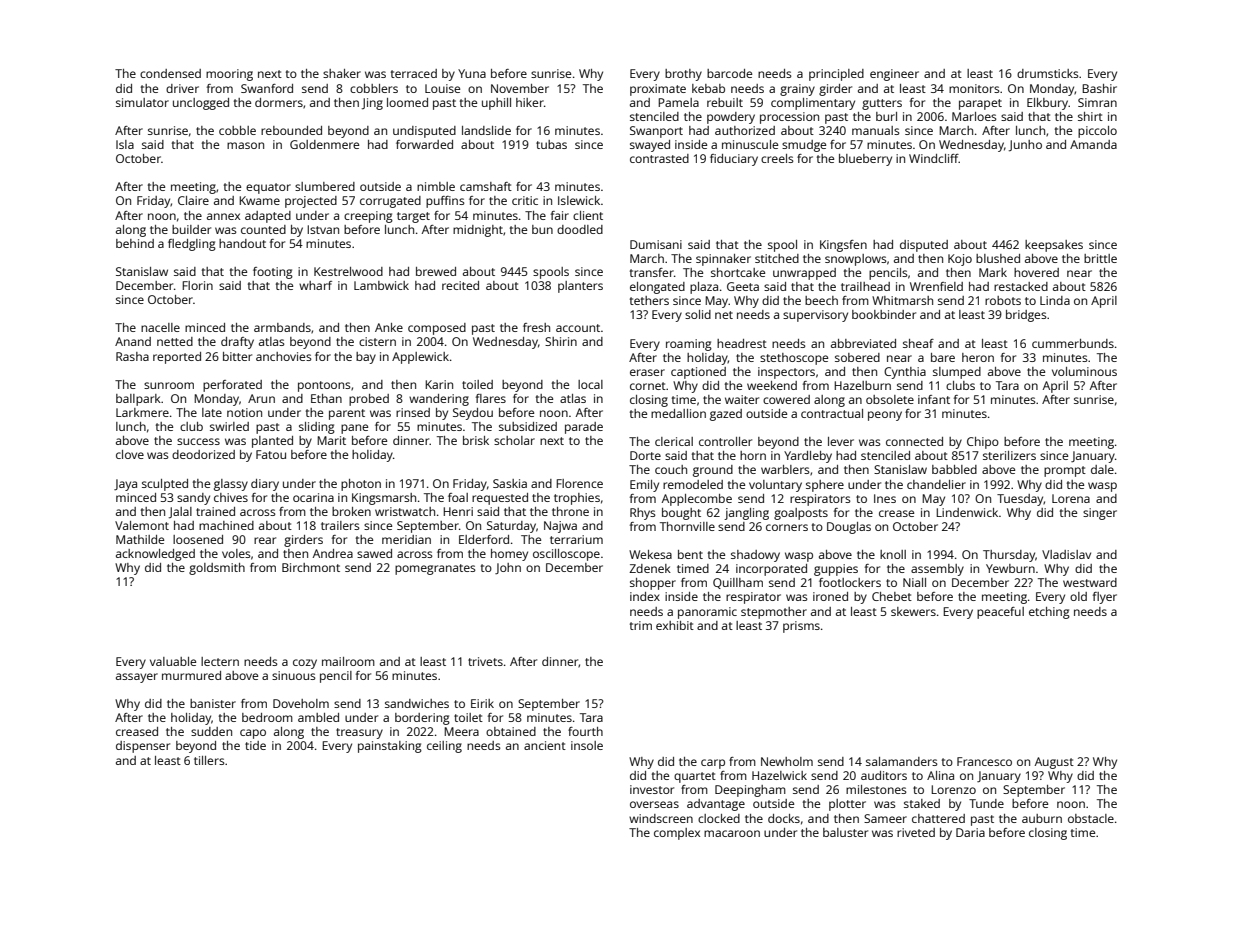  What do you see at coordinates (551, 144) in the screenshot?
I see `tubas` at bounding box center [551, 144].
